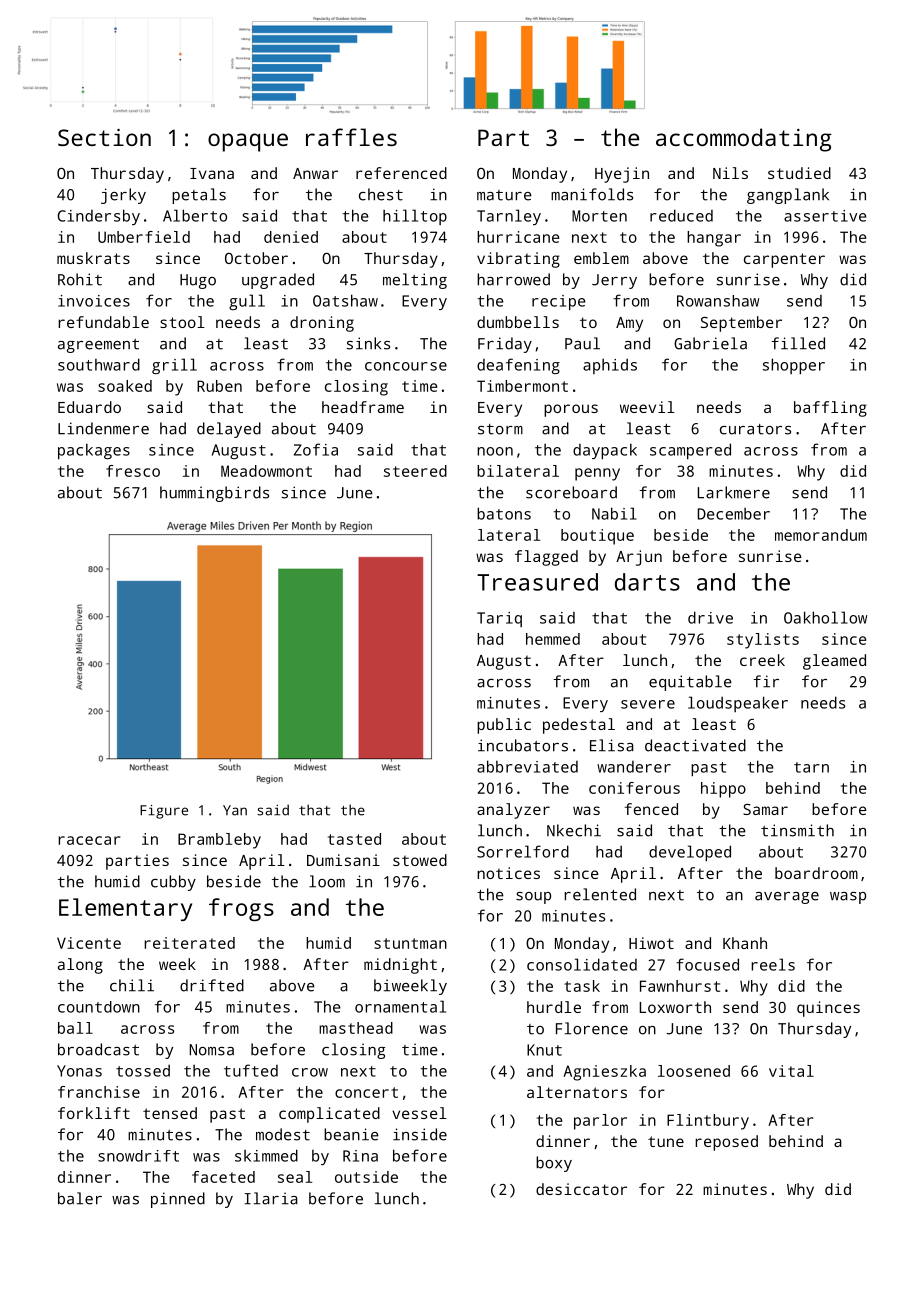 Image resolution: width=924 pixels, height=1308 pixels. I want to click on Yonas, so click(79, 1071).
